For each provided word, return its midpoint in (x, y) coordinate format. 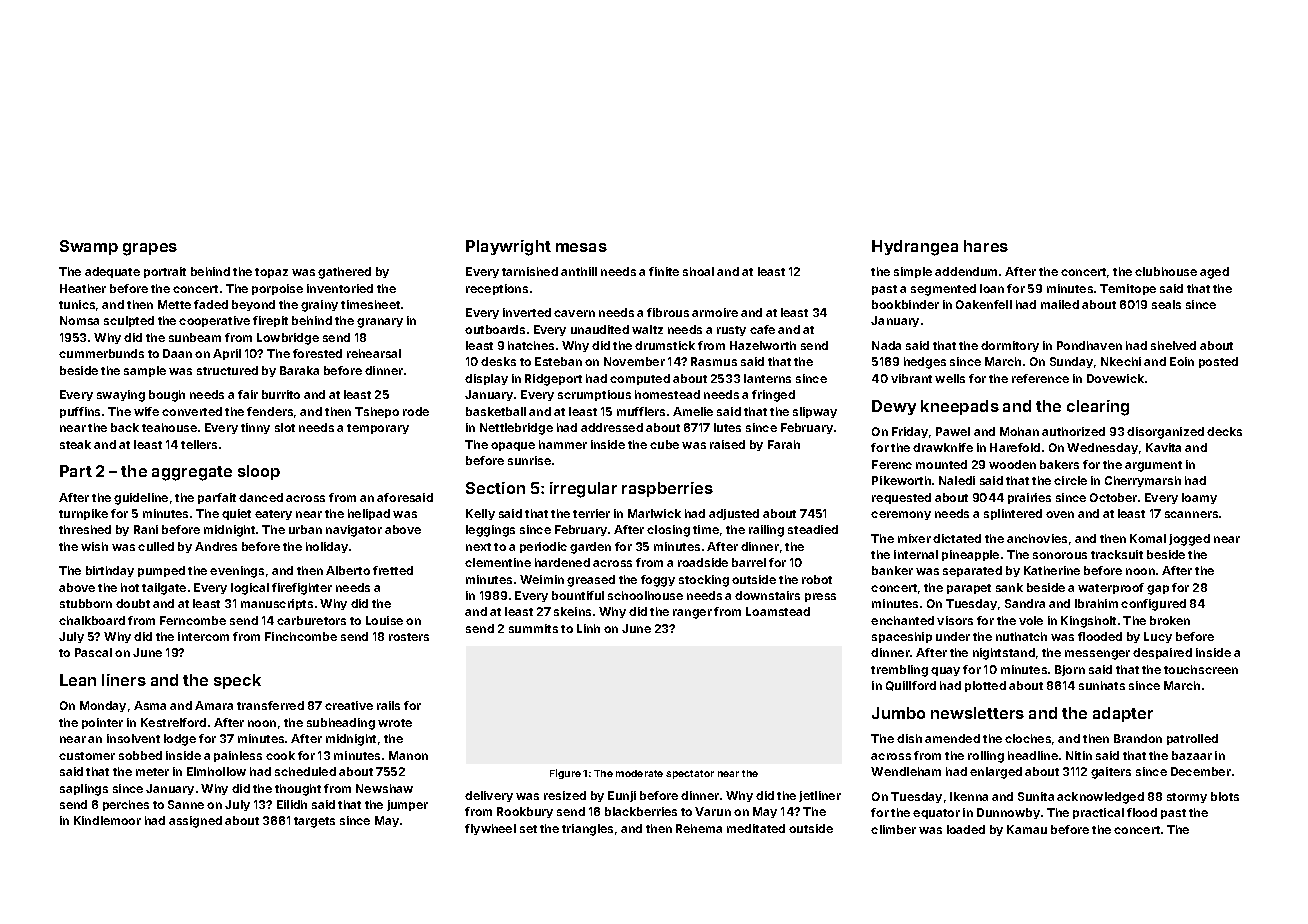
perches (126, 805)
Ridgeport (553, 380)
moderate (639, 773)
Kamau (1027, 829)
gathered (344, 273)
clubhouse (1166, 271)
